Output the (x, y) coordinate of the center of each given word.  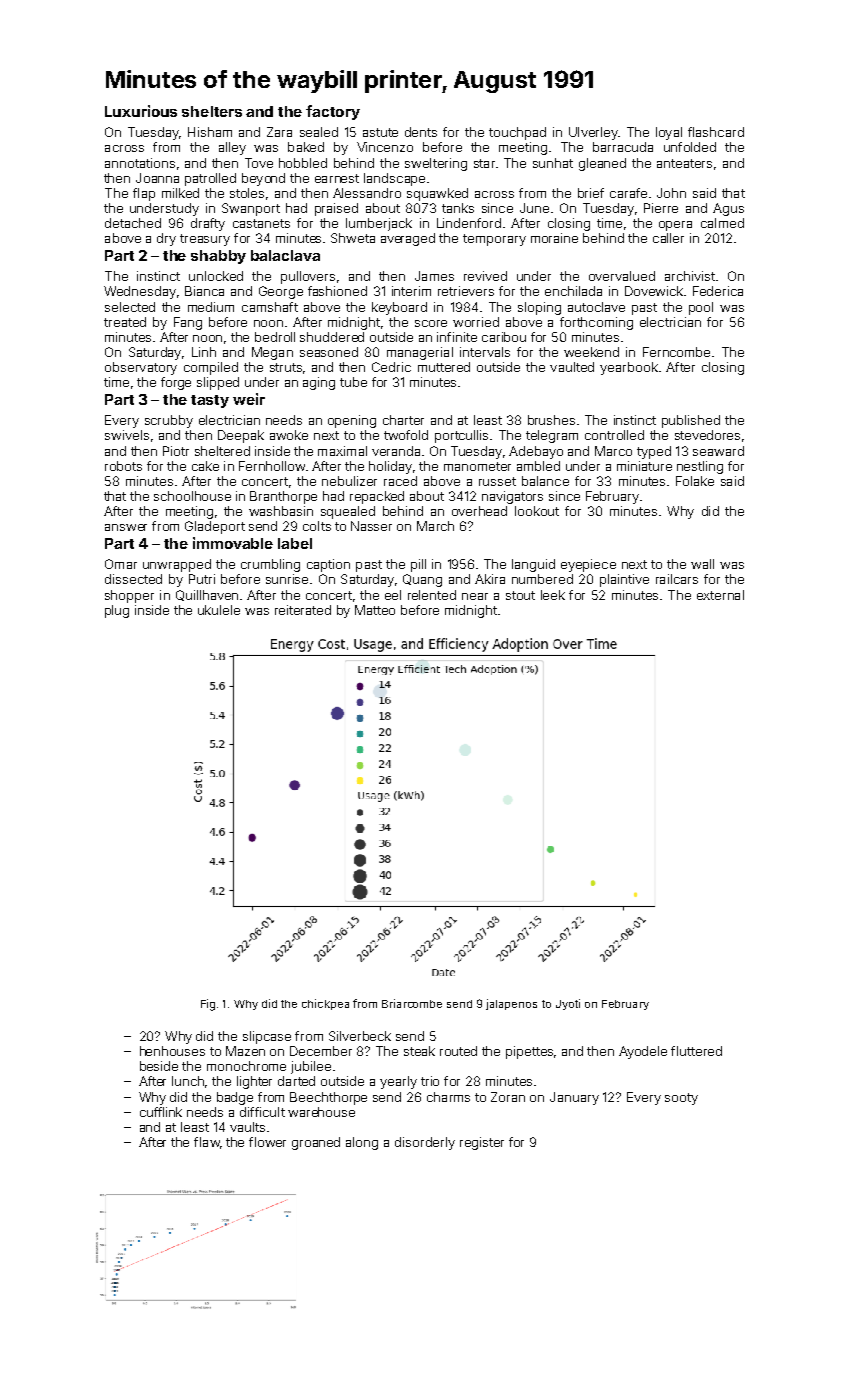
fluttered (696, 1051)
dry (166, 239)
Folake (695, 481)
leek (553, 595)
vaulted (572, 367)
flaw (207, 1142)
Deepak (241, 436)
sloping (539, 308)
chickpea (325, 1004)
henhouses (172, 1051)
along (362, 1143)
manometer (477, 466)
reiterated (303, 610)
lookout (537, 511)
